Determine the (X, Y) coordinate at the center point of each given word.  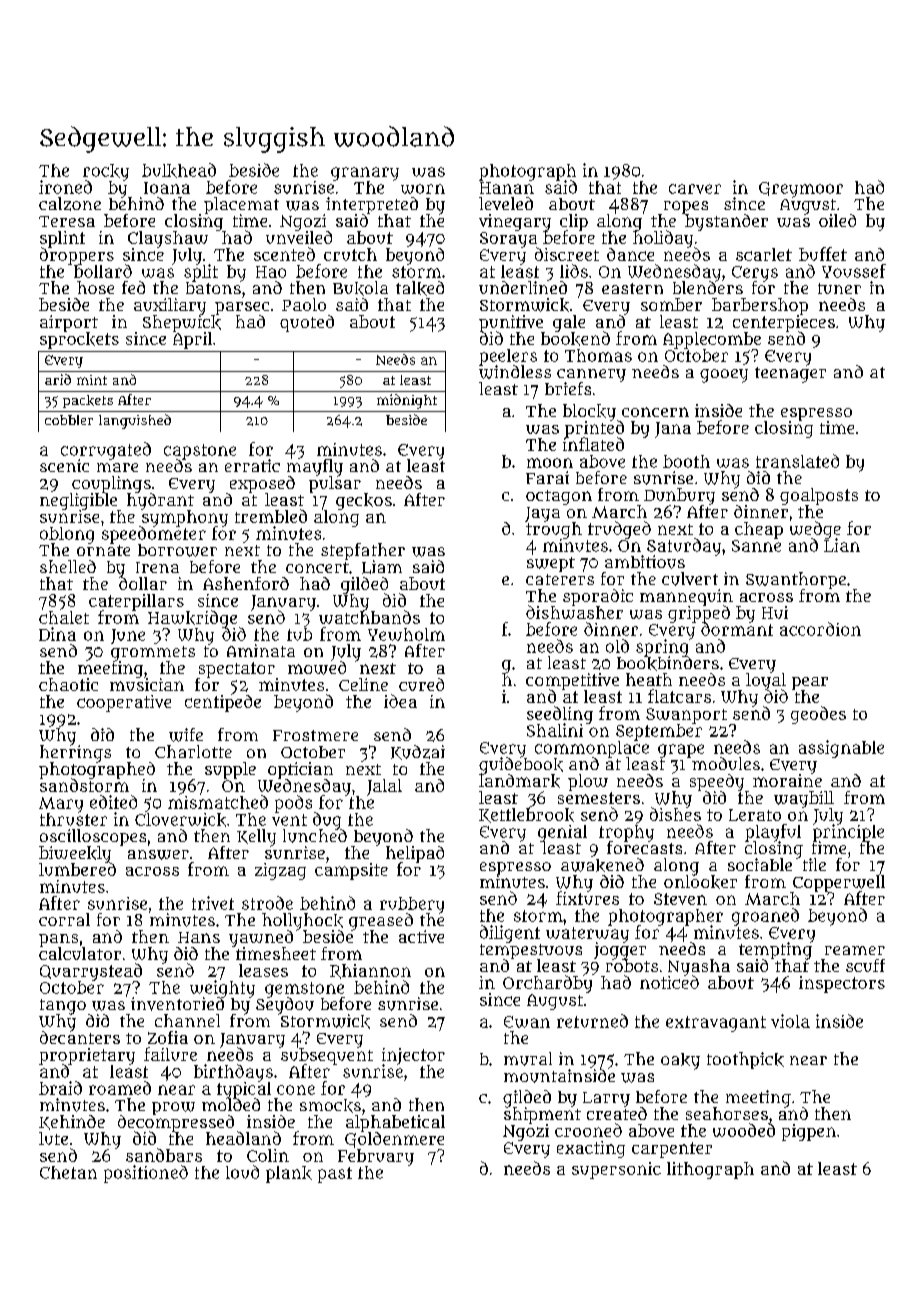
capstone (200, 451)
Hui (775, 612)
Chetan (68, 1172)
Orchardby (547, 984)
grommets (153, 653)
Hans (199, 937)
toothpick (745, 1060)
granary (365, 174)
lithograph (710, 1170)
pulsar (335, 484)
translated (797, 461)
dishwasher (574, 612)
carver (695, 189)
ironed (65, 187)
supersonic (616, 1170)
